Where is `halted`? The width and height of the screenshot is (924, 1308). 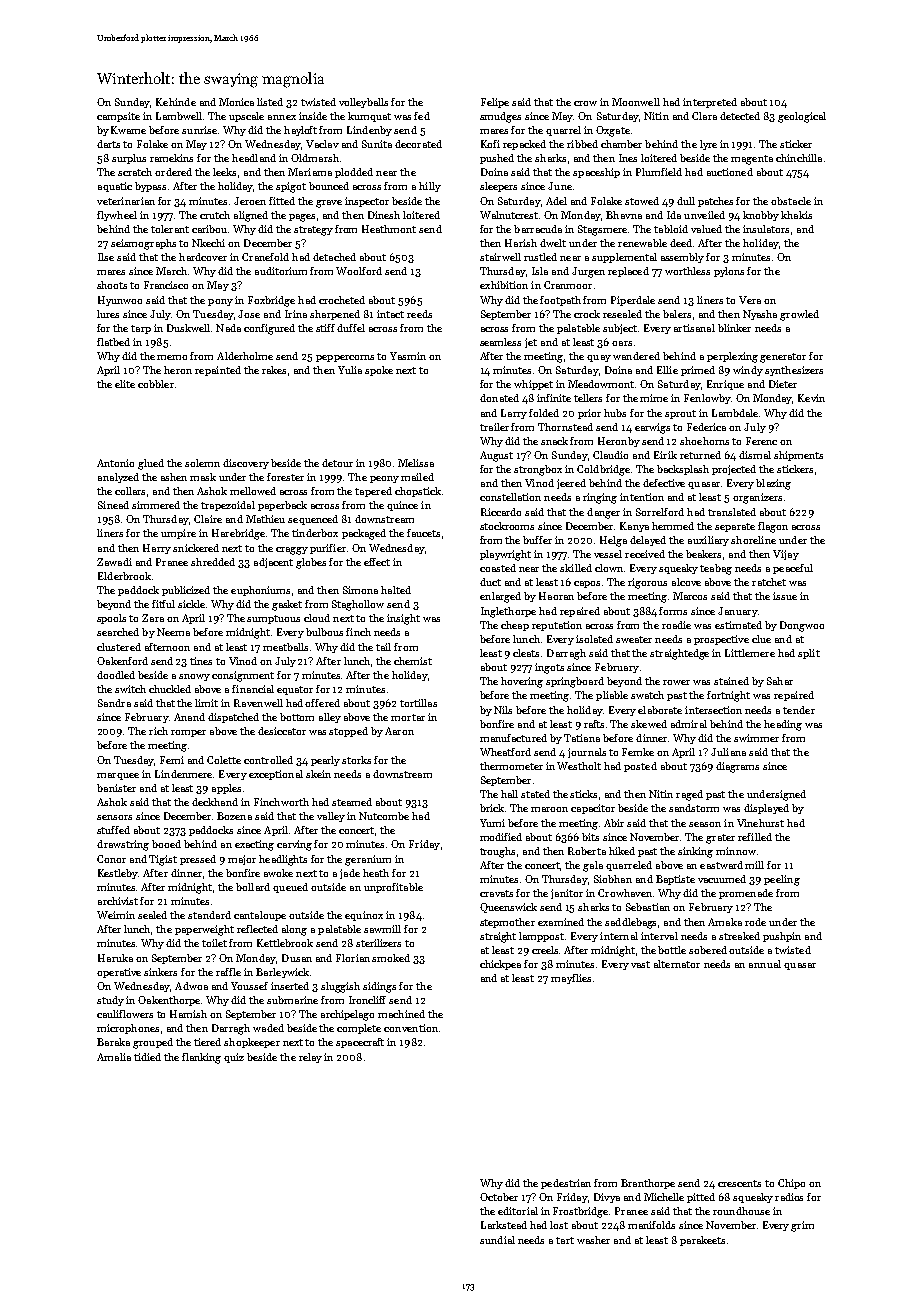
halted is located at coordinates (396, 590).
